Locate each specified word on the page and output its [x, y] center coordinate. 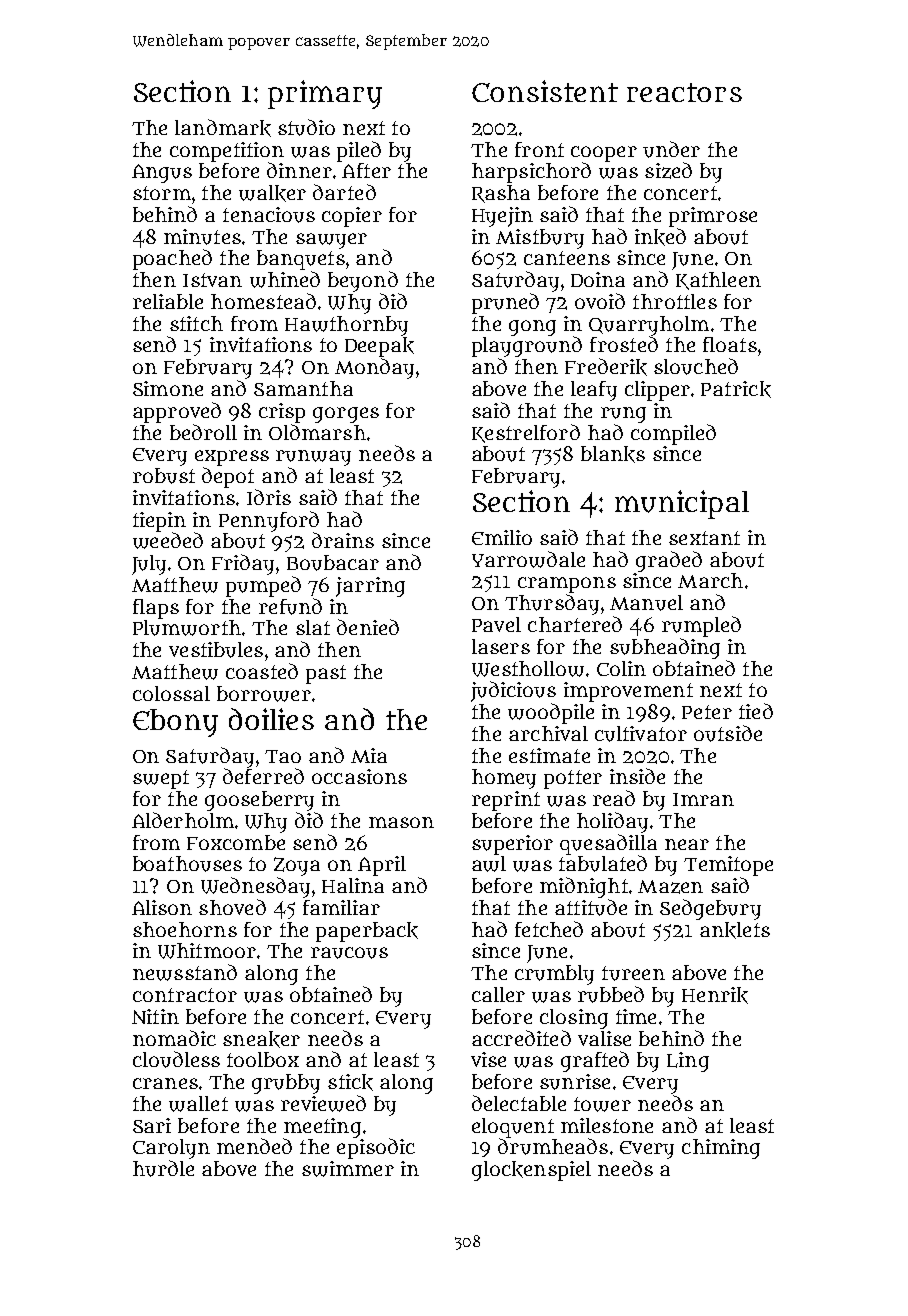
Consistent [545, 91]
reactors [684, 92]
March [710, 580]
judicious [513, 691]
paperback [367, 932]
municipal [682, 504]
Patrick [736, 389]
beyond [363, 281]
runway [313, 458]
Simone [168, 388]
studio [306, 127]
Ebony [175, 723]
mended [254, 1146]
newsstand [185, 972]
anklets [735, 930]
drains [343, 540]
